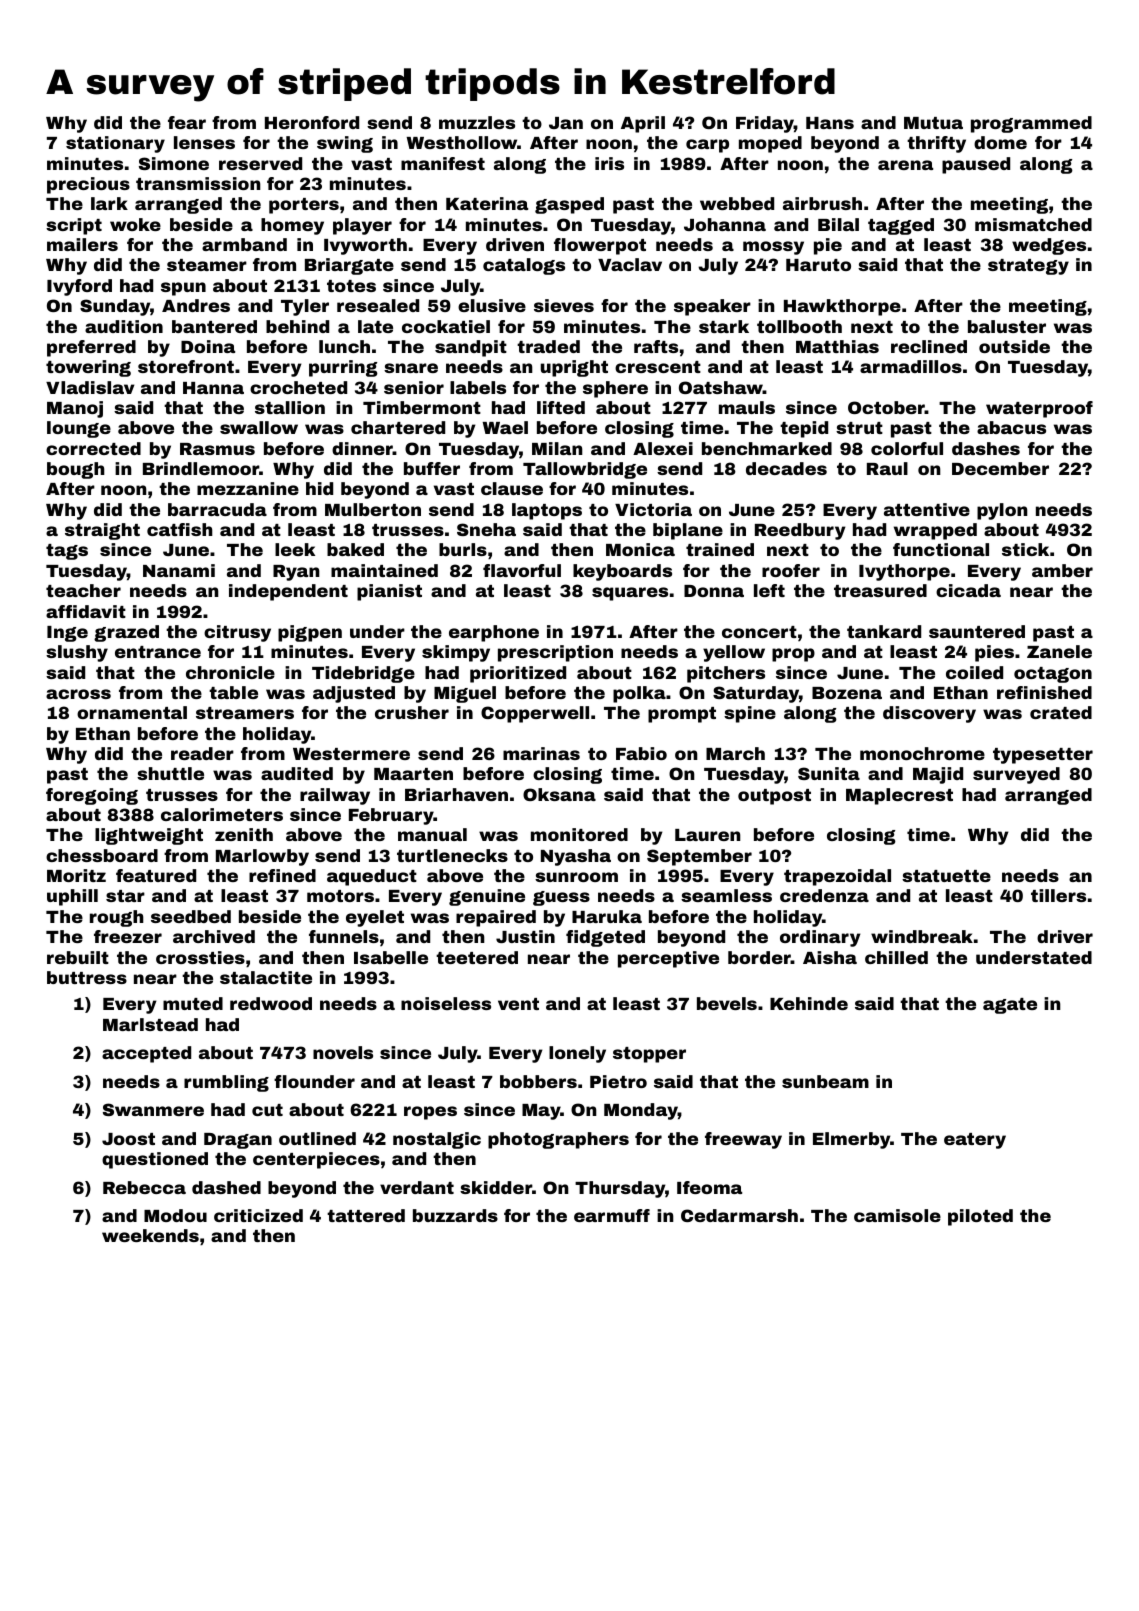  What do you see at coordinates (901, 226) in the screenshot?
I see `tagged` at bounding box center [901, 226].
